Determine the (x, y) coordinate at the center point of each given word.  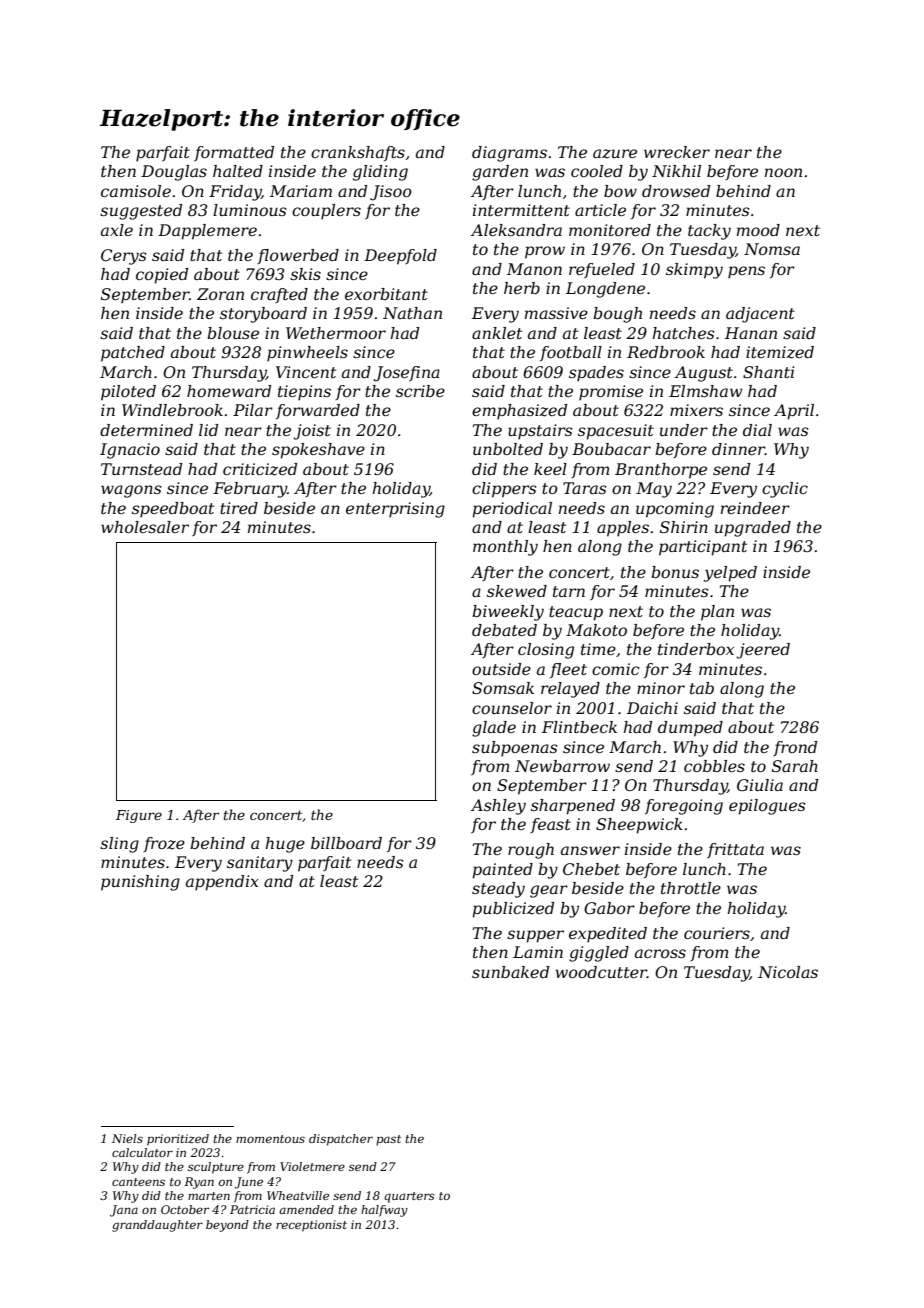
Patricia (252, 1209)
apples (623, 529)
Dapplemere (207, 232)
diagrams (509, 154)
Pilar (253, 410)
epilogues (767, 807)
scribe (420, 391)
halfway (384, 1211)
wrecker (677, 152)
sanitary (260, 864)
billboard (346, 843)
